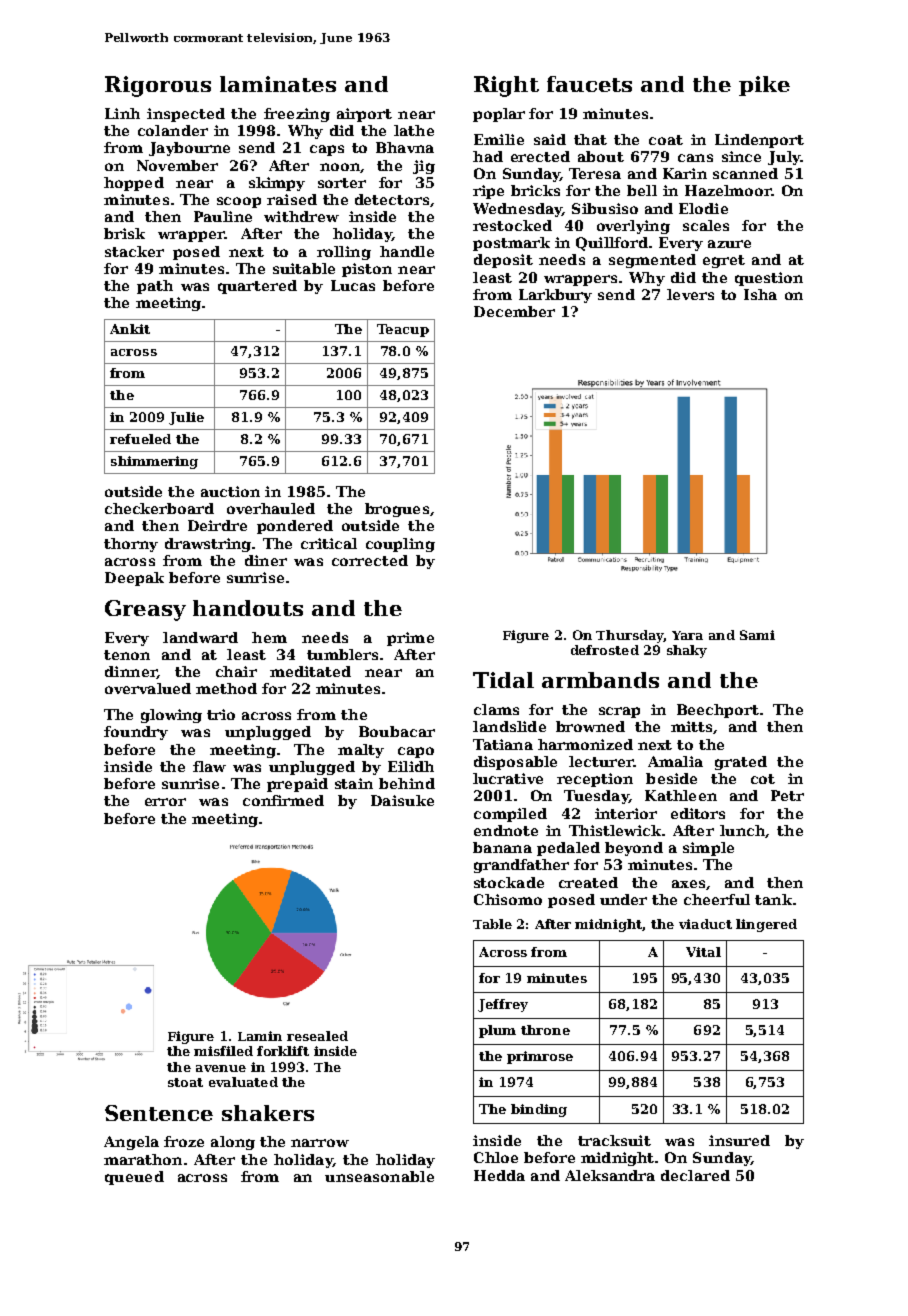 This screenshot has width=908, height=1316. What do you see at coordinates (297, 115) in the screenshot?
I see `freezing` at bounding box center [297, 115].
